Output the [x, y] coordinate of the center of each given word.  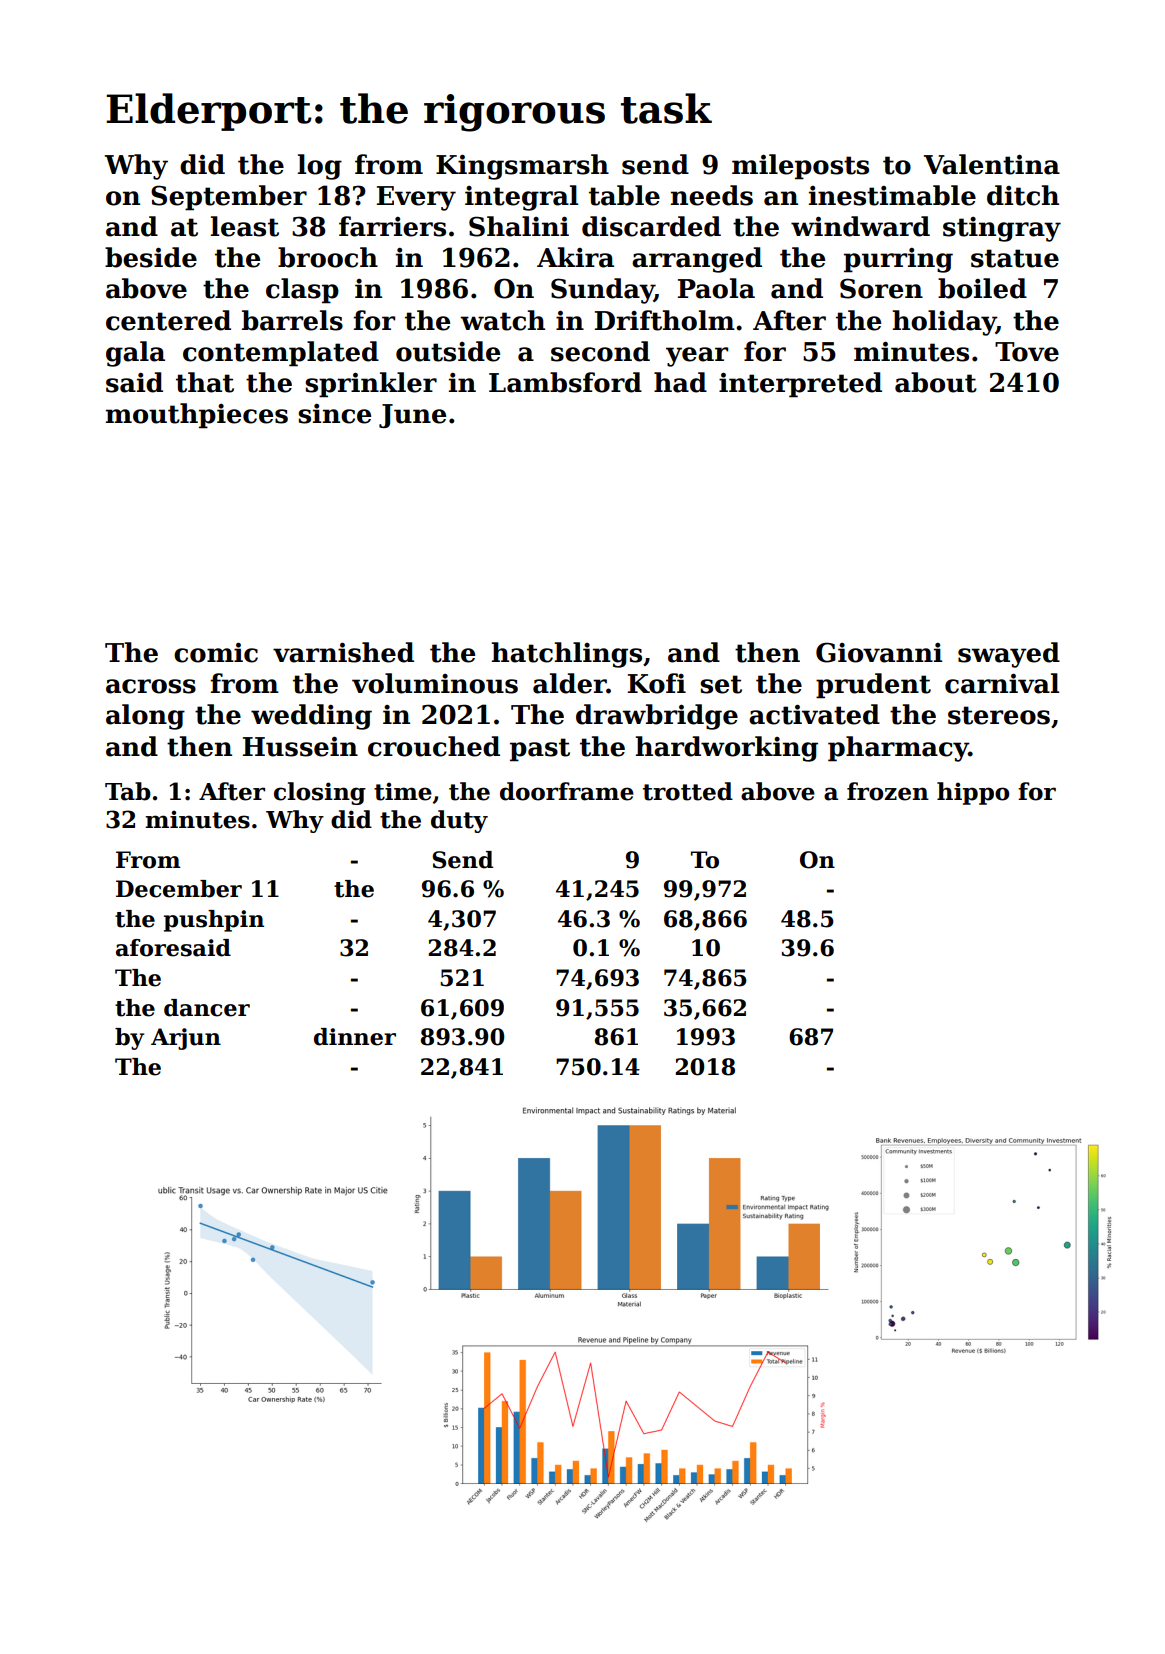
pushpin [214, 921]
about [936, 382]
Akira [575, 257]
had [680, 382]
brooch [328, 257]
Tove [1027, 352]
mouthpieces [197, 416]
